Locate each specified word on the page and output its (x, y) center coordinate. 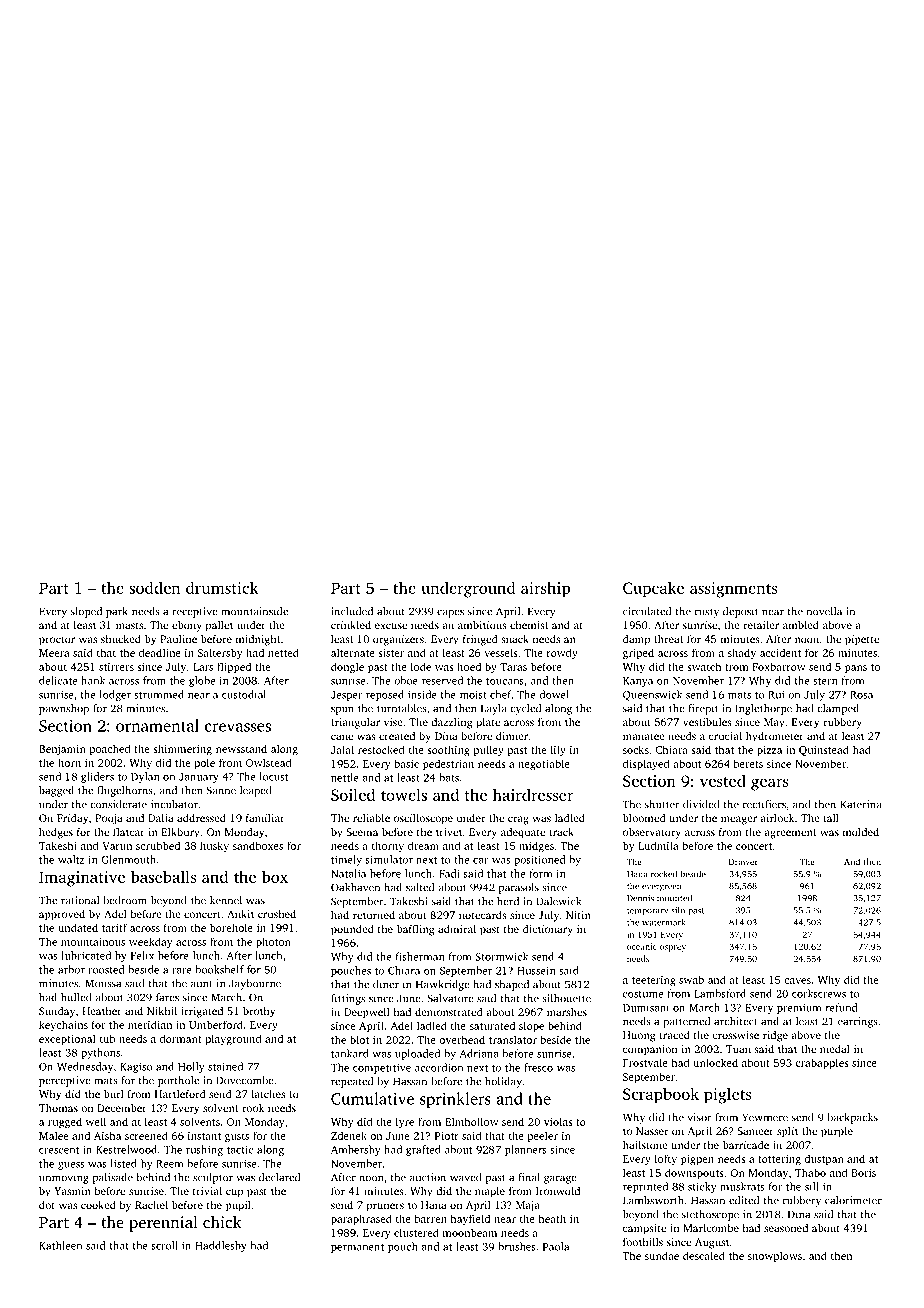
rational (80, 900)
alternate (353, 652)
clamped (838, 709)
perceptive (65, 1081)
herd (508, 901)
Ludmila (658, 845)
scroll (165, 1245)
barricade (746, 1145)
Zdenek (349, 1135)
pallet (219, 626)
